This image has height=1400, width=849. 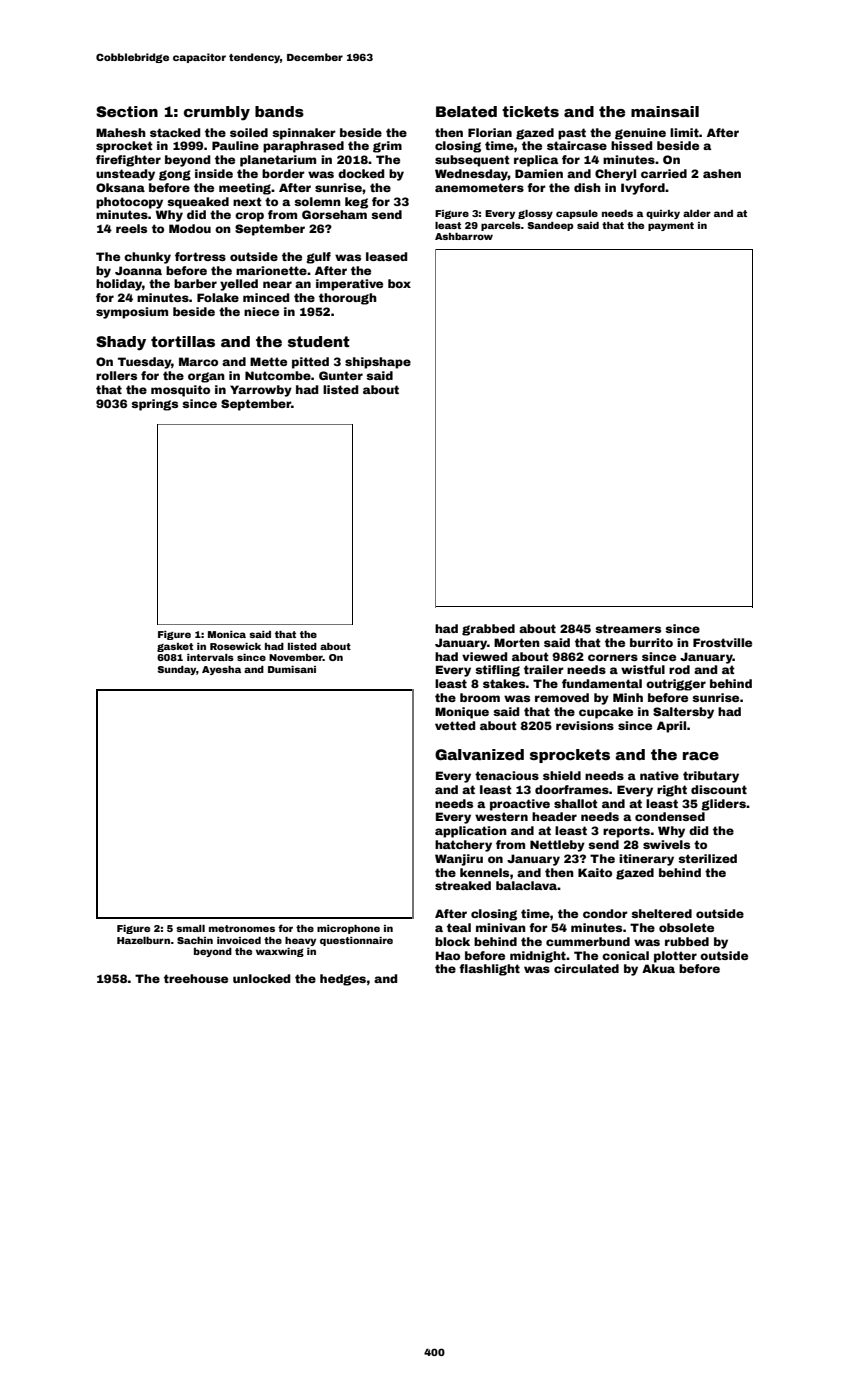 I want to click on bands, so click(x=279, y=111).
